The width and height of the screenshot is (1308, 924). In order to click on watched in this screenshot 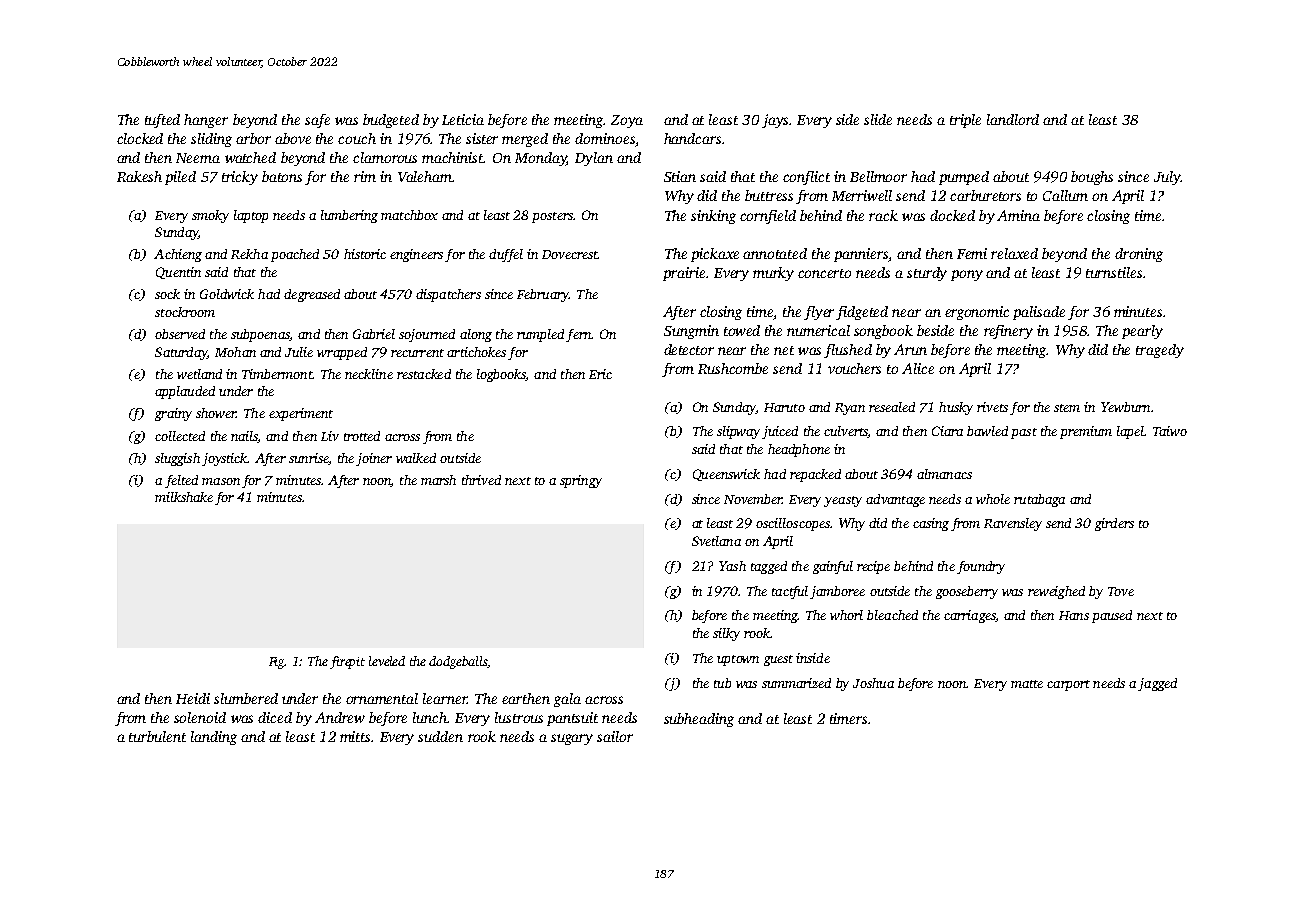, I will do `click(250, 157)`.
